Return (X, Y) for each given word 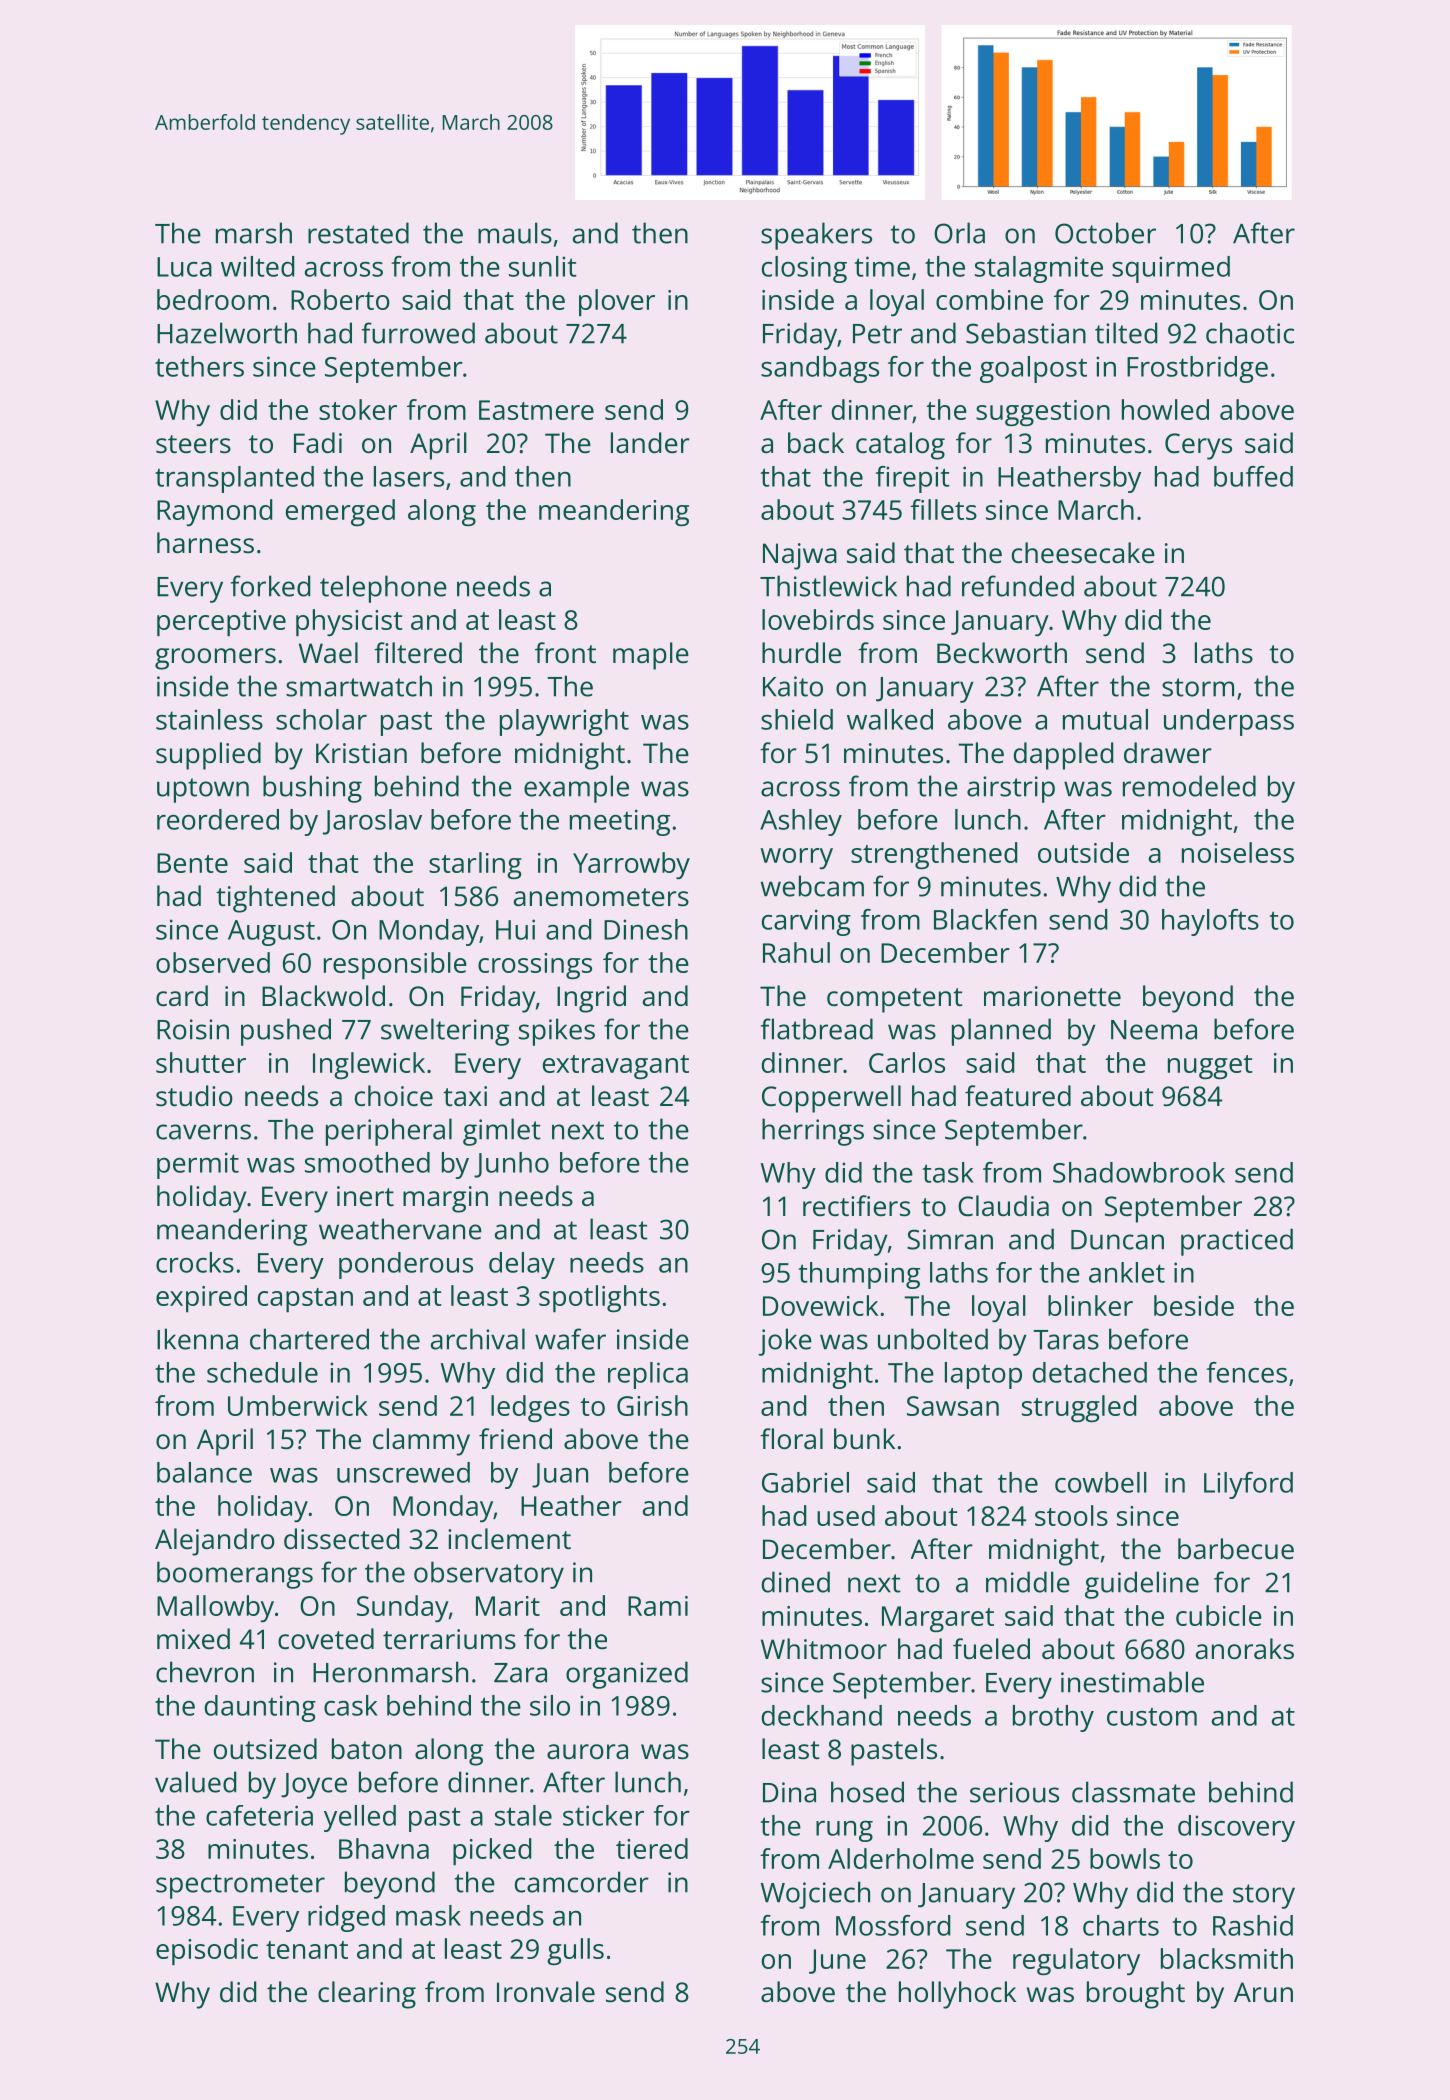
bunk (864, 1438)
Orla (959, 233)
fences (1246, 1372)
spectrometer (240, 1886)
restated (358, 233)
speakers (816, 236)
